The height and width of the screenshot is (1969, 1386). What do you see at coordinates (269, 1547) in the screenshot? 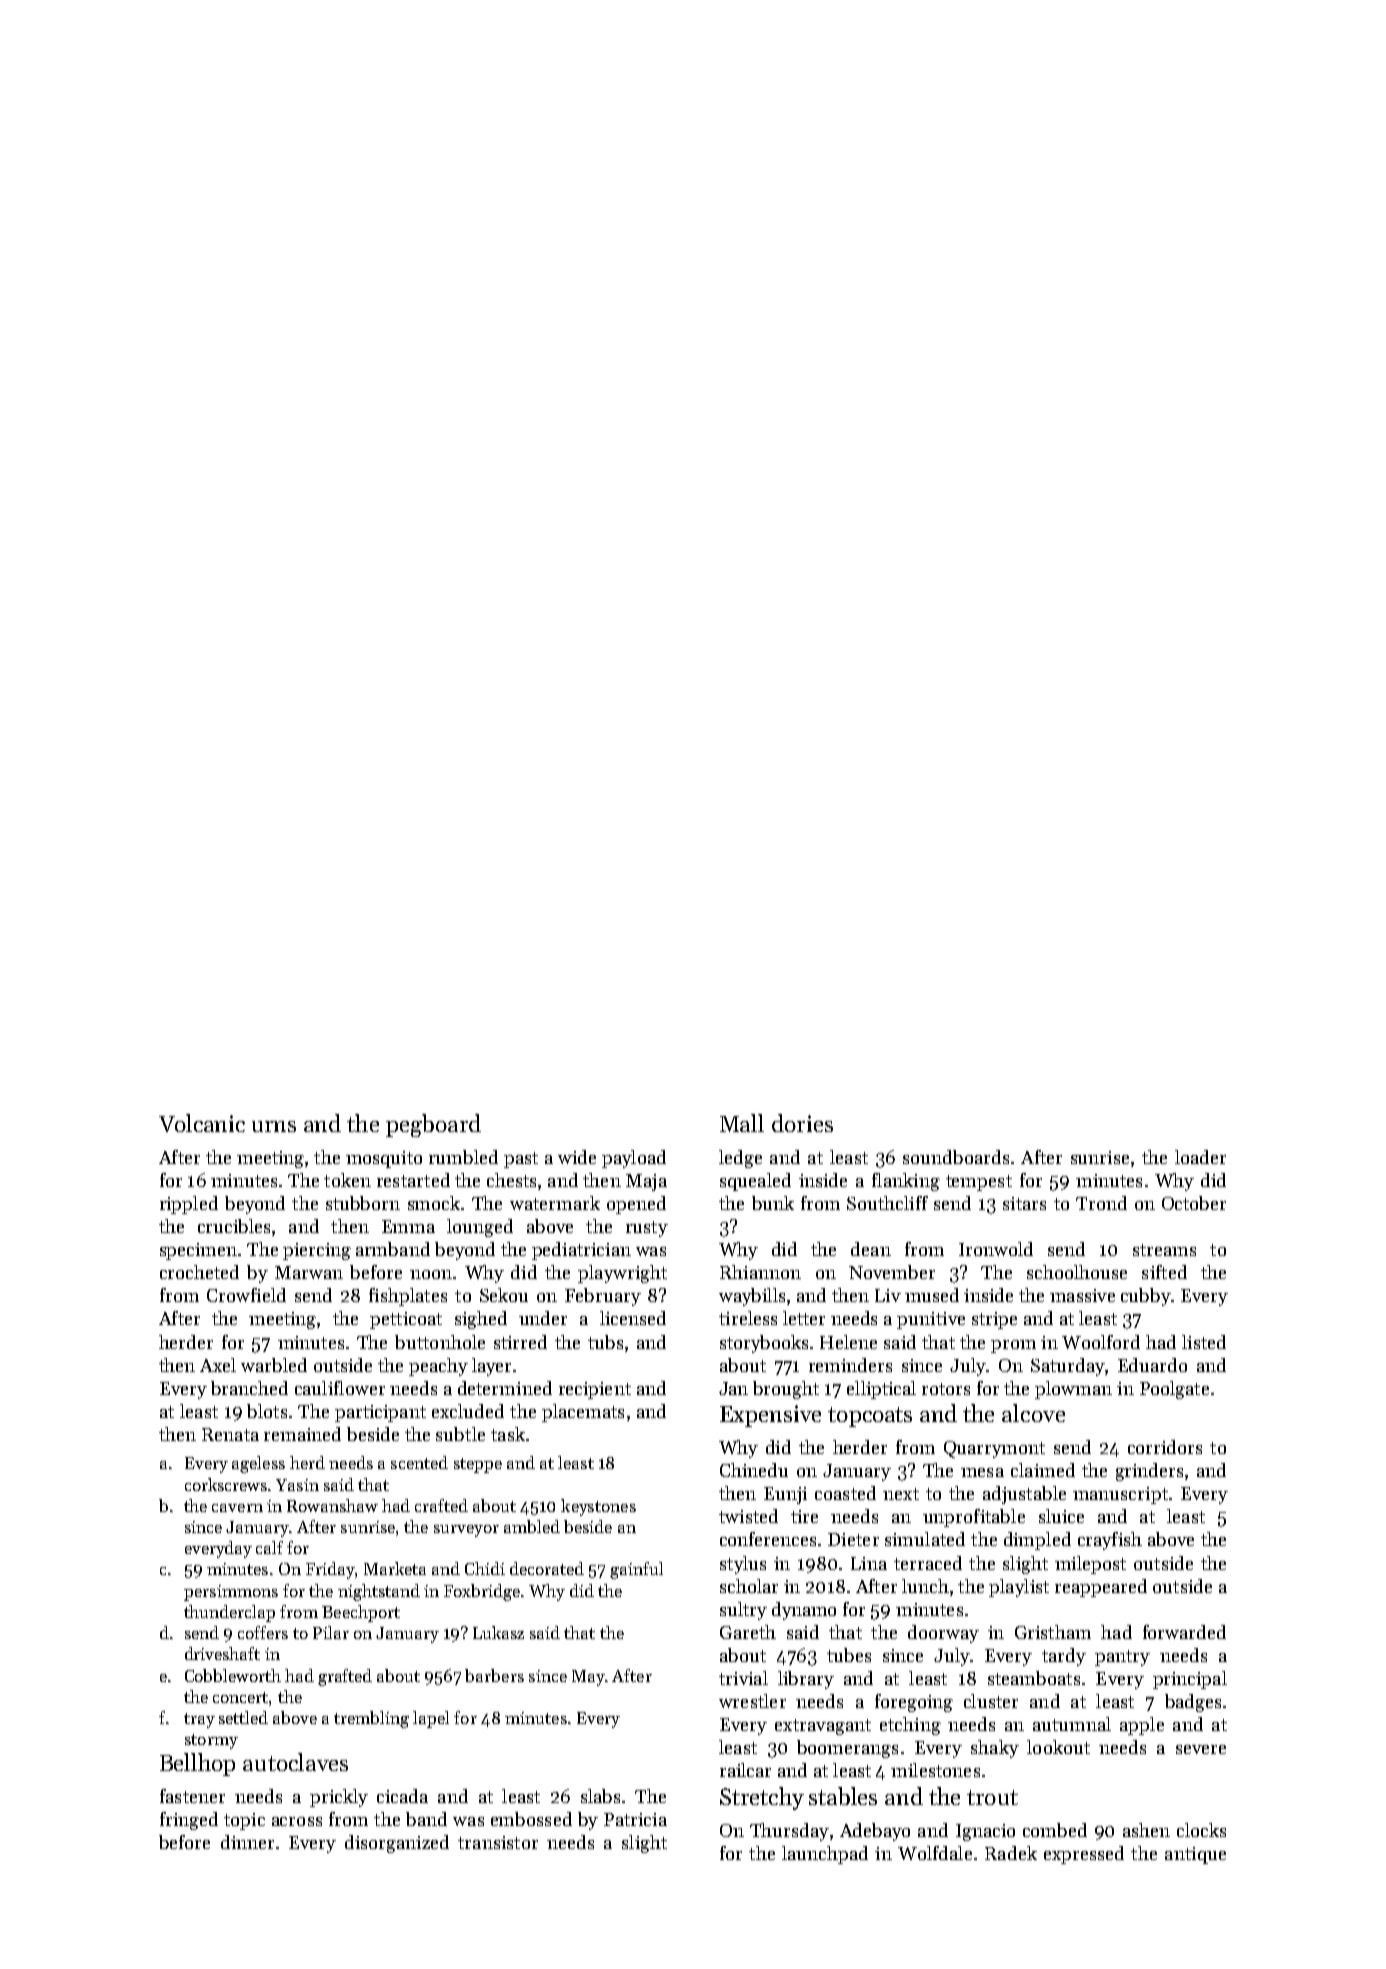
I see `calf` at bounding box center [269, 1547].
